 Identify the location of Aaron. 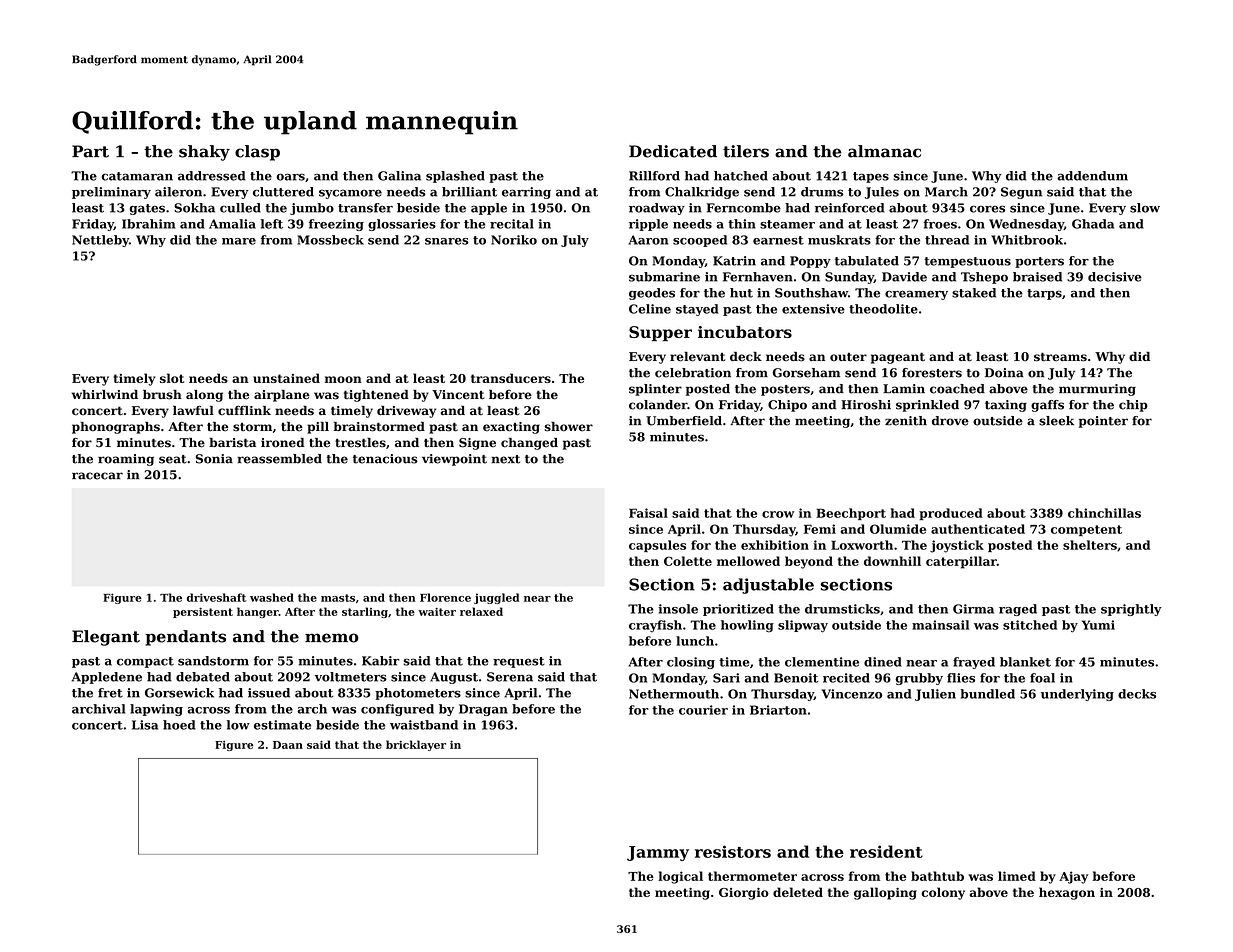
(648, 240).
